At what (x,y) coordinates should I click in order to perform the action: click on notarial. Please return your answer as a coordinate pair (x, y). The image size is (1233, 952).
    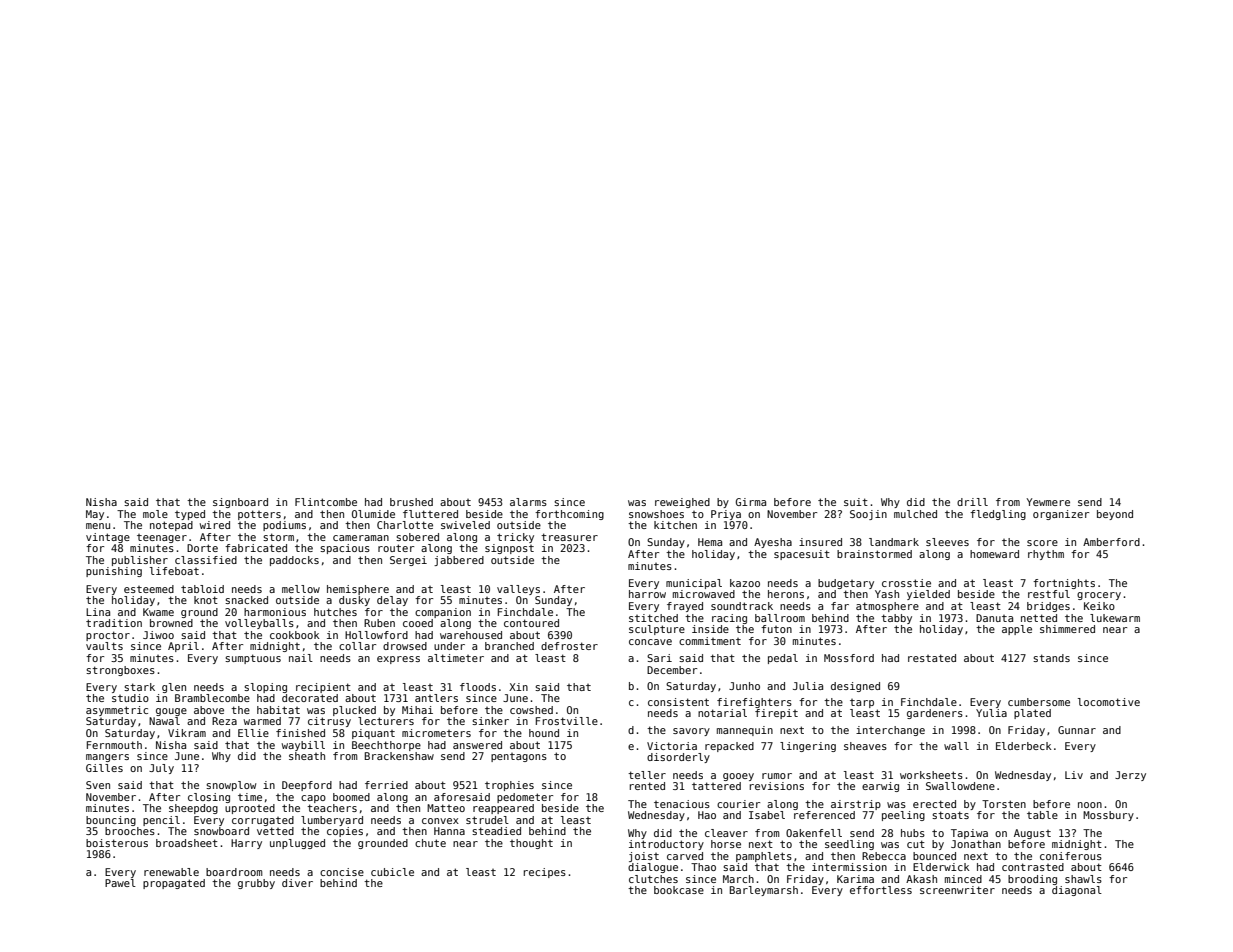
    Looking at the image, I should click on (722, 713).
